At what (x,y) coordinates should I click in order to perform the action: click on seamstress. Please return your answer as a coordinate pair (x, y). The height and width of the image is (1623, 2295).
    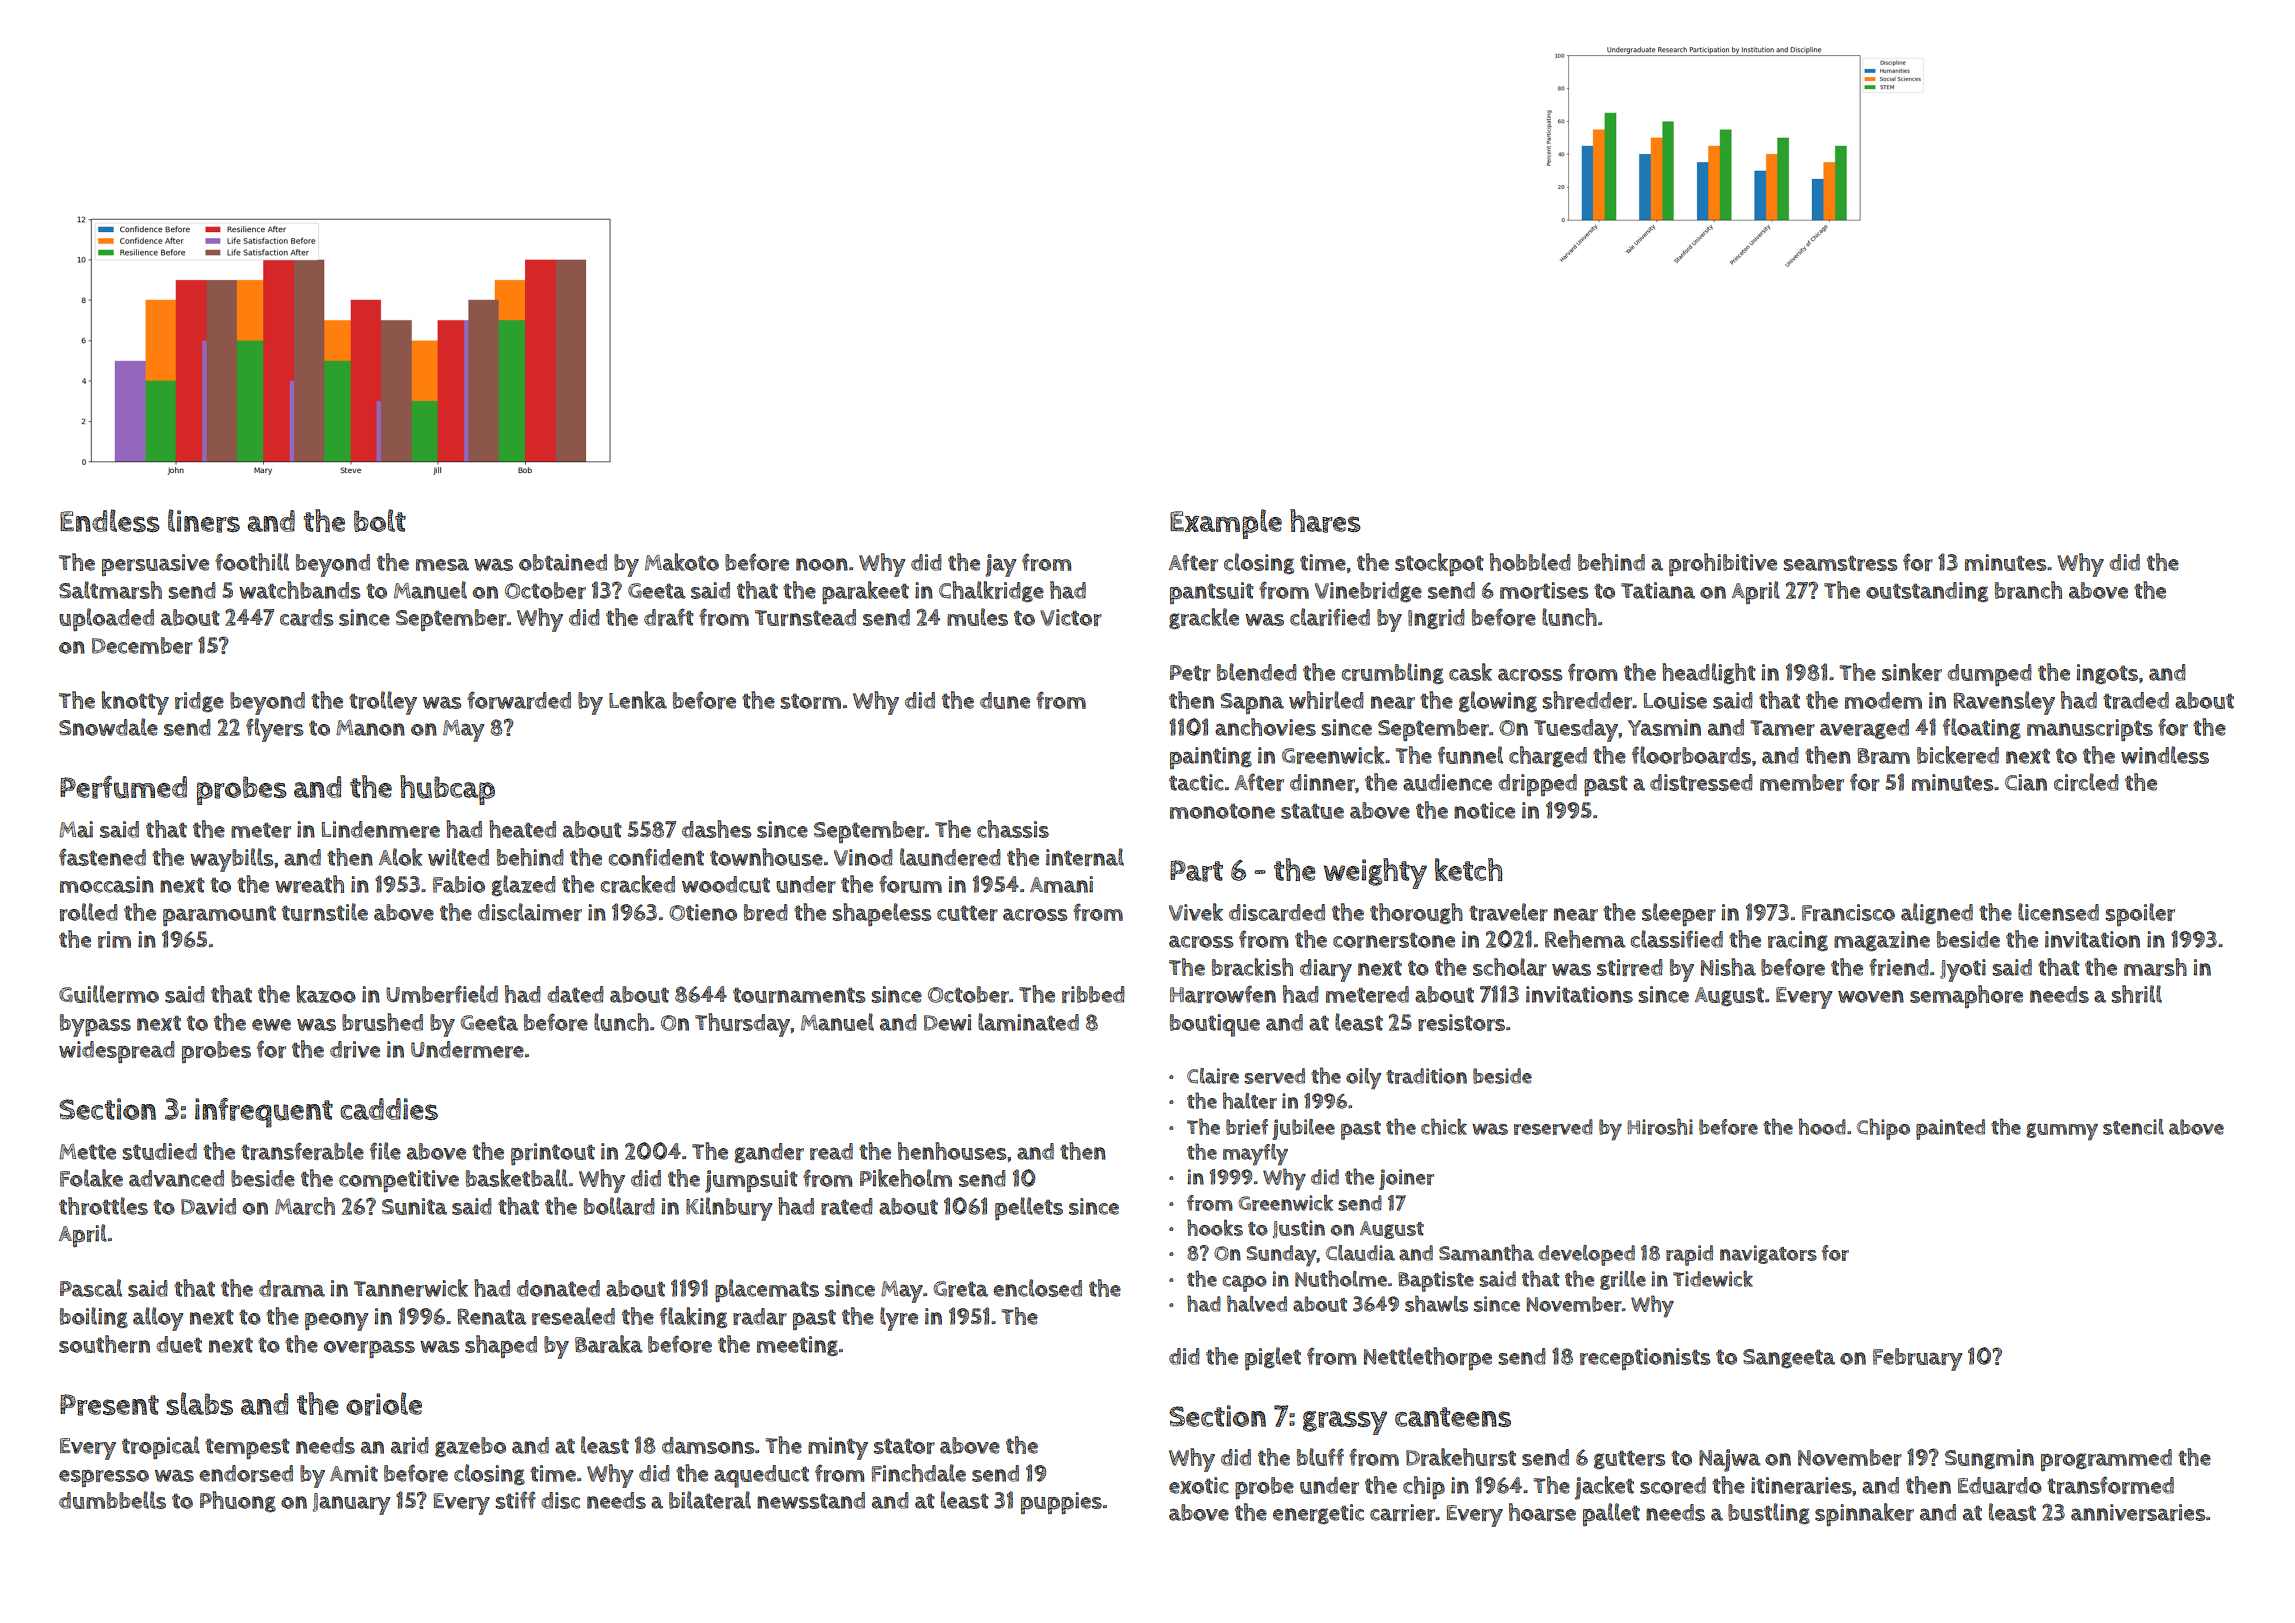
    Looking at the image, I should click on (1840, 563).
